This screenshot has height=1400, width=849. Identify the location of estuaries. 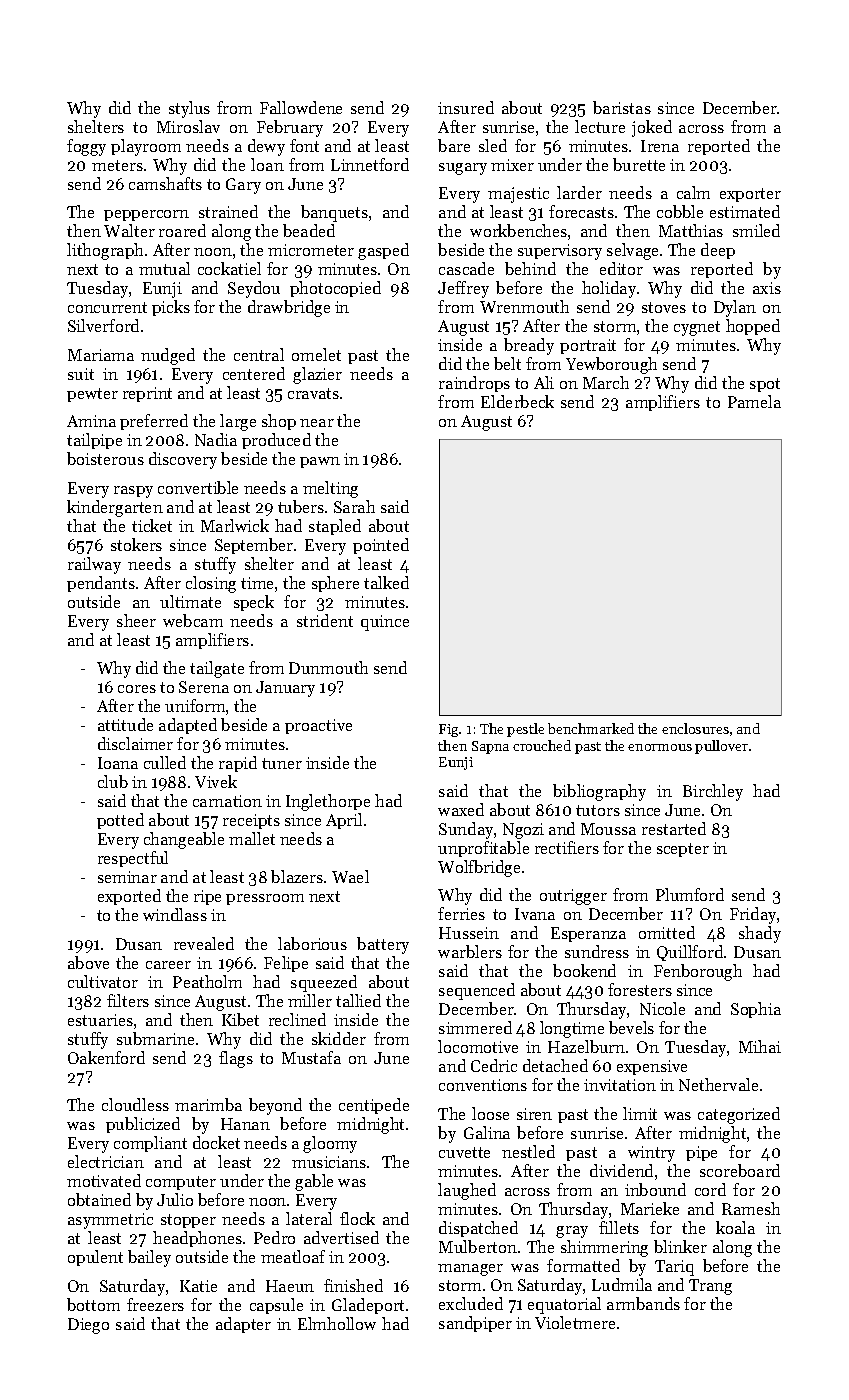
(100, 1020).
